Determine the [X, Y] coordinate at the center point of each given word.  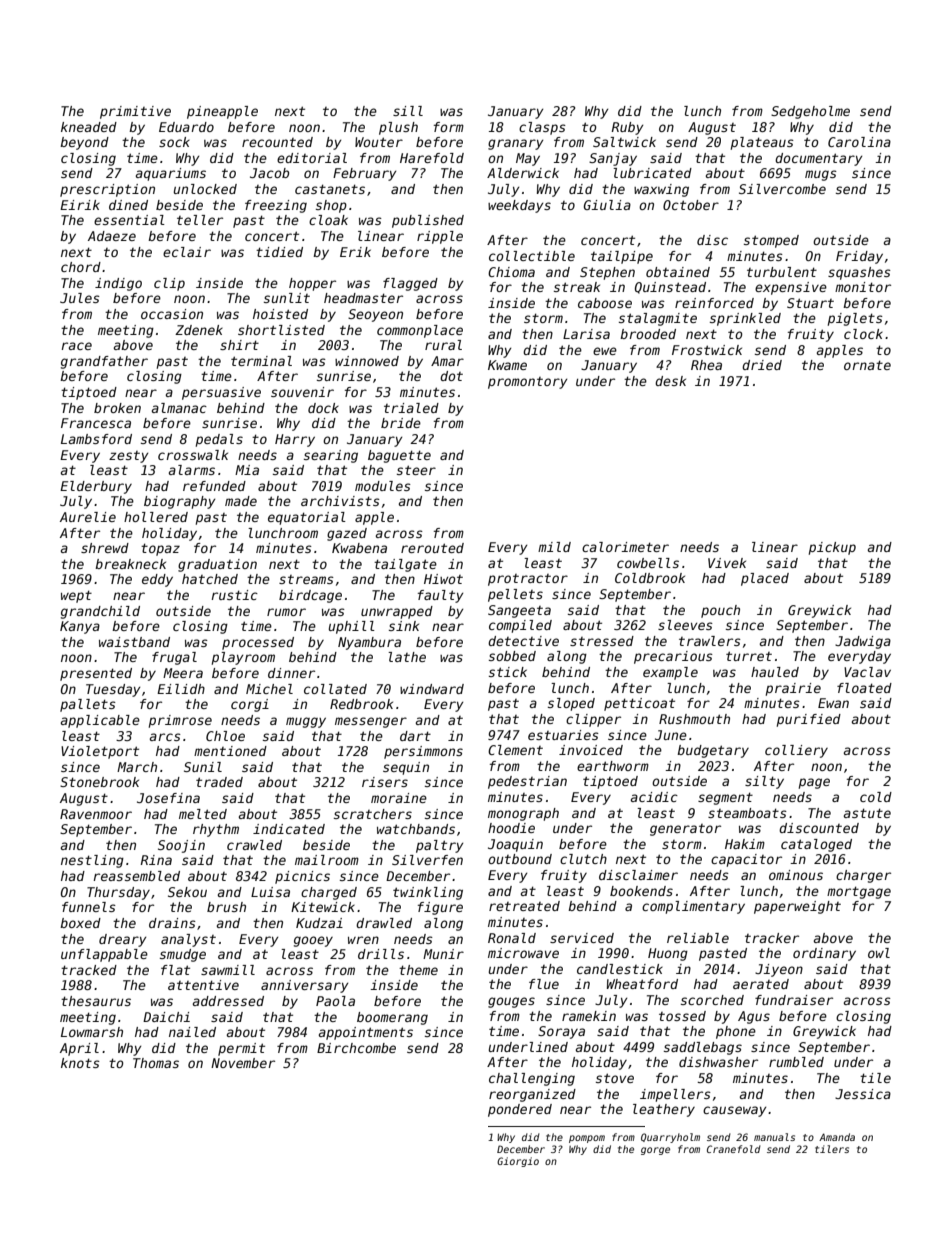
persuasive [221, 393]
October [691, 205]
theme [418, 970]
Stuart [810, 303]
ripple [440, 237]
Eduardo [186, 127]
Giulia [607, 205]
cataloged [816, 845]
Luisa [270, 892]
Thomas [156, 1063]
